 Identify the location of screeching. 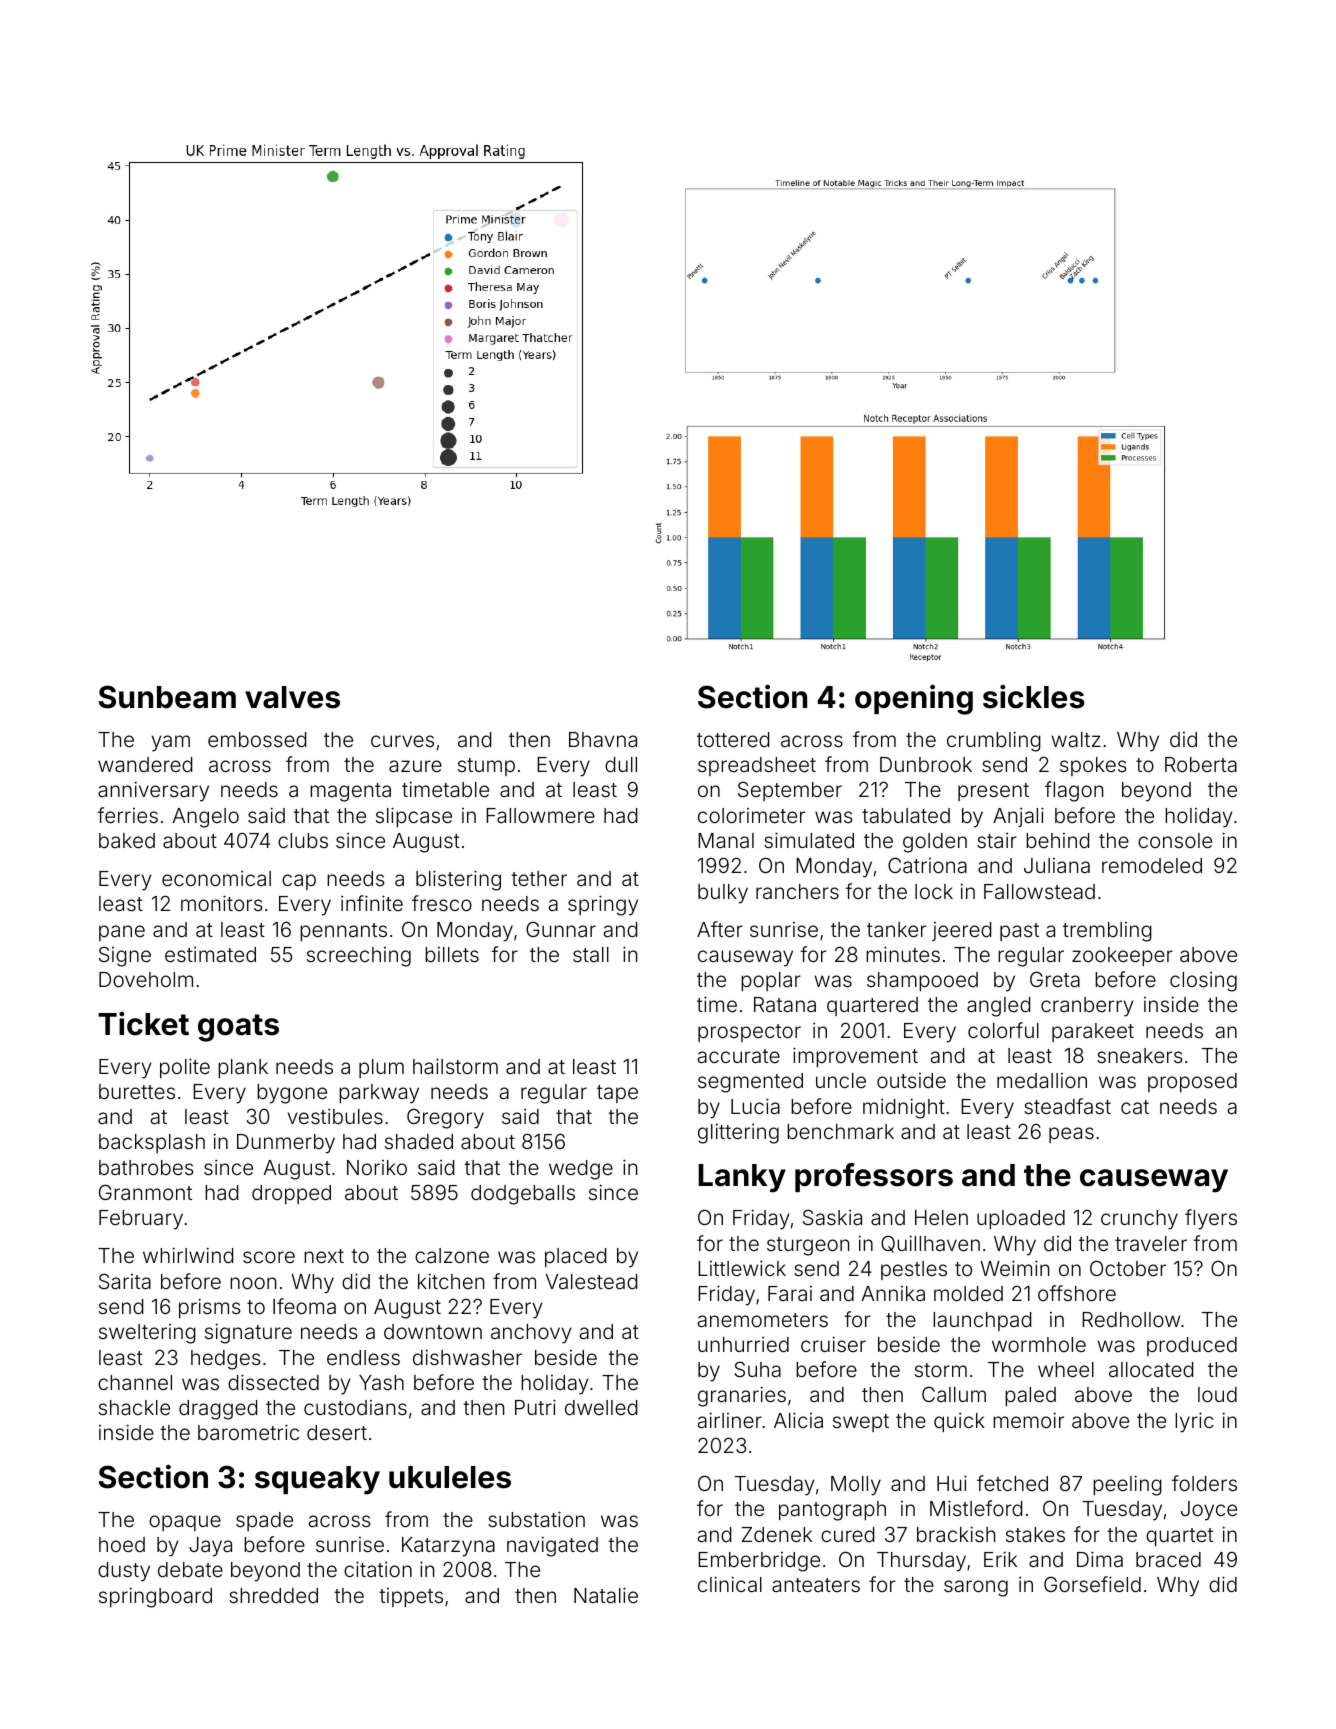
(359, 957).
